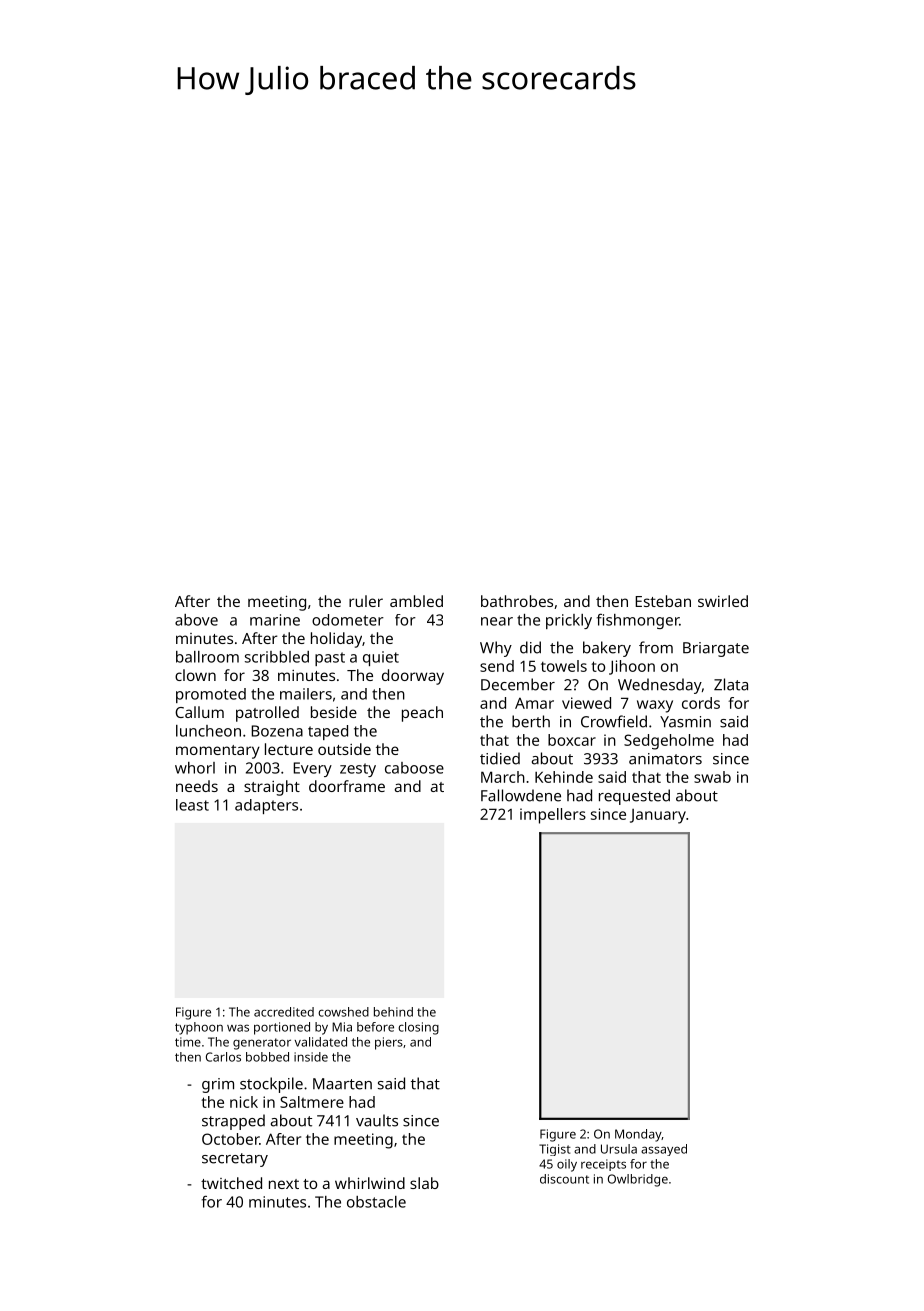 Image resolution: width=924 pixels, height=1311 pixels. What do you see at coordinates (638, 1135) in the screenshot?
I see `Monday` at bounding box center [638, 1135].
